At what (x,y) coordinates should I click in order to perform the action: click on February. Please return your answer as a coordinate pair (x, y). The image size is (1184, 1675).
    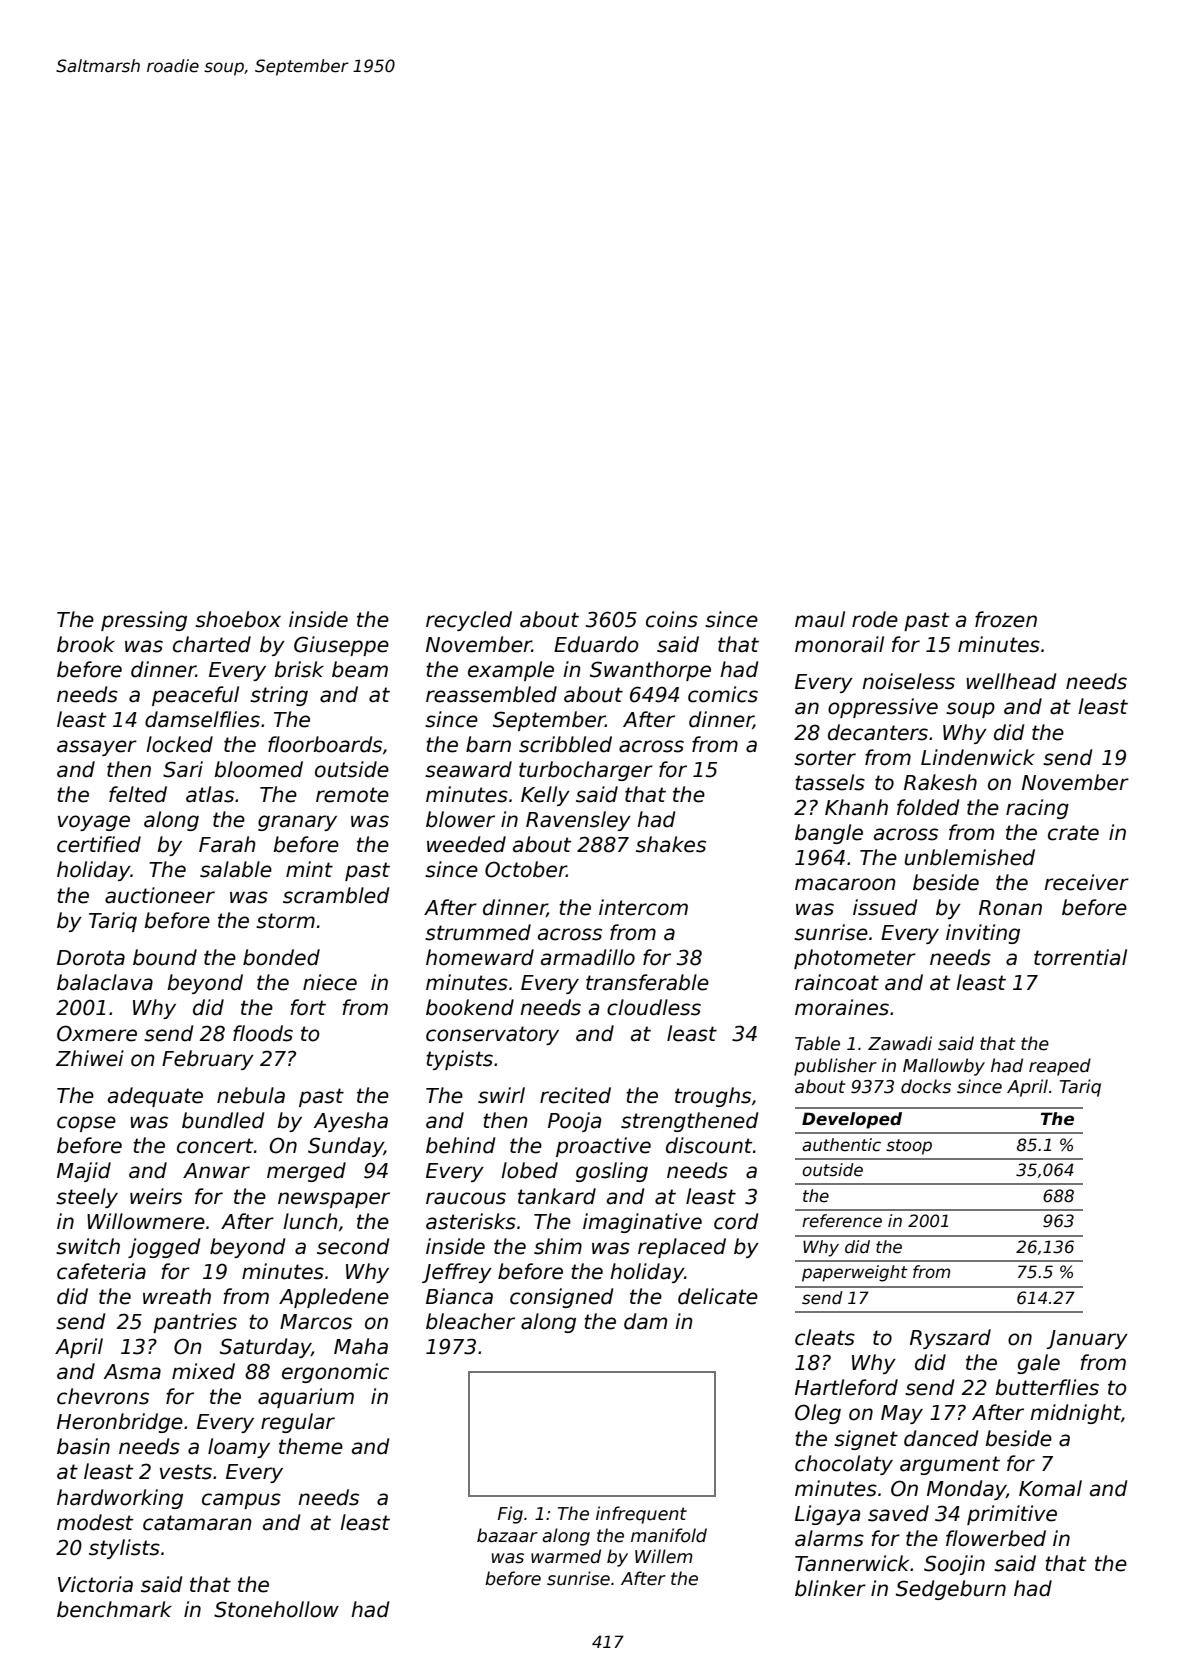
    Looking at the image, I should click on (208, 1060).
